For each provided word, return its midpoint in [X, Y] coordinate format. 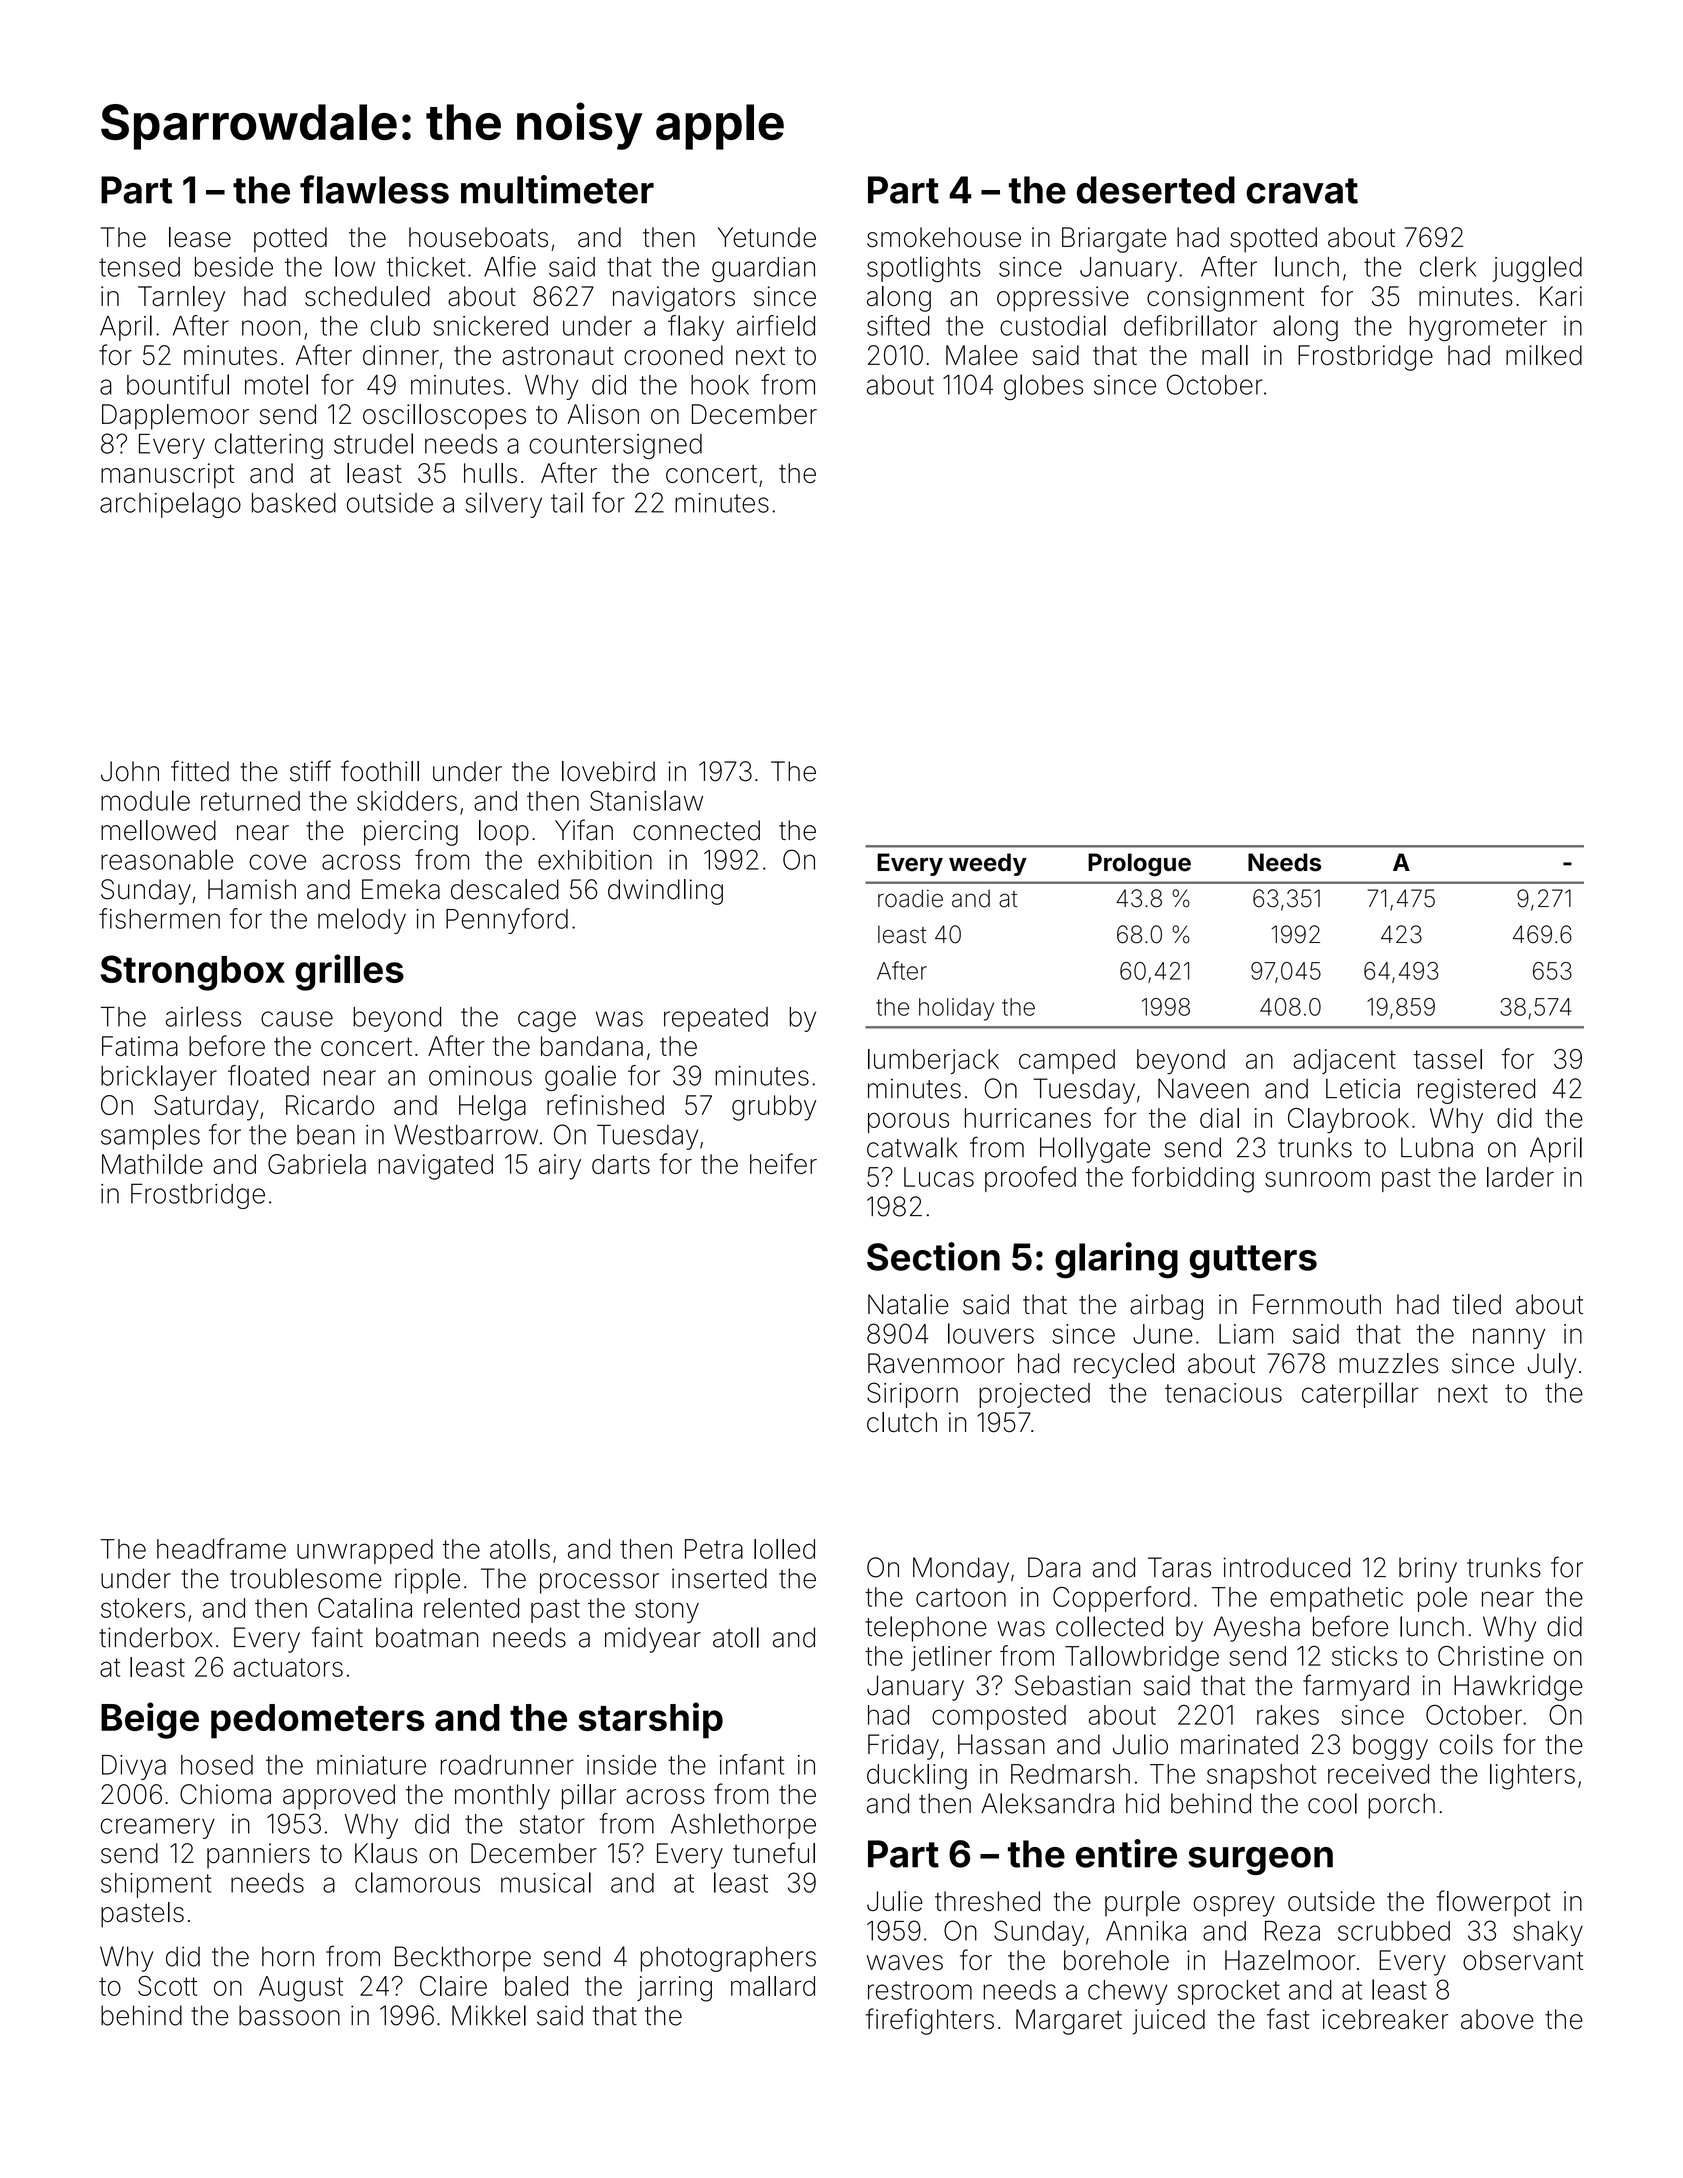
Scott [167, 1986]
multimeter [557, 189]
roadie [910, 898]
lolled [784, 1549]
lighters [1532, 1777]
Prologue [1139, 864]
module [145, 800]
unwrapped [365, 1551]
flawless [374, 189]
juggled [1537, 269]
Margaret [1069, 2022]
